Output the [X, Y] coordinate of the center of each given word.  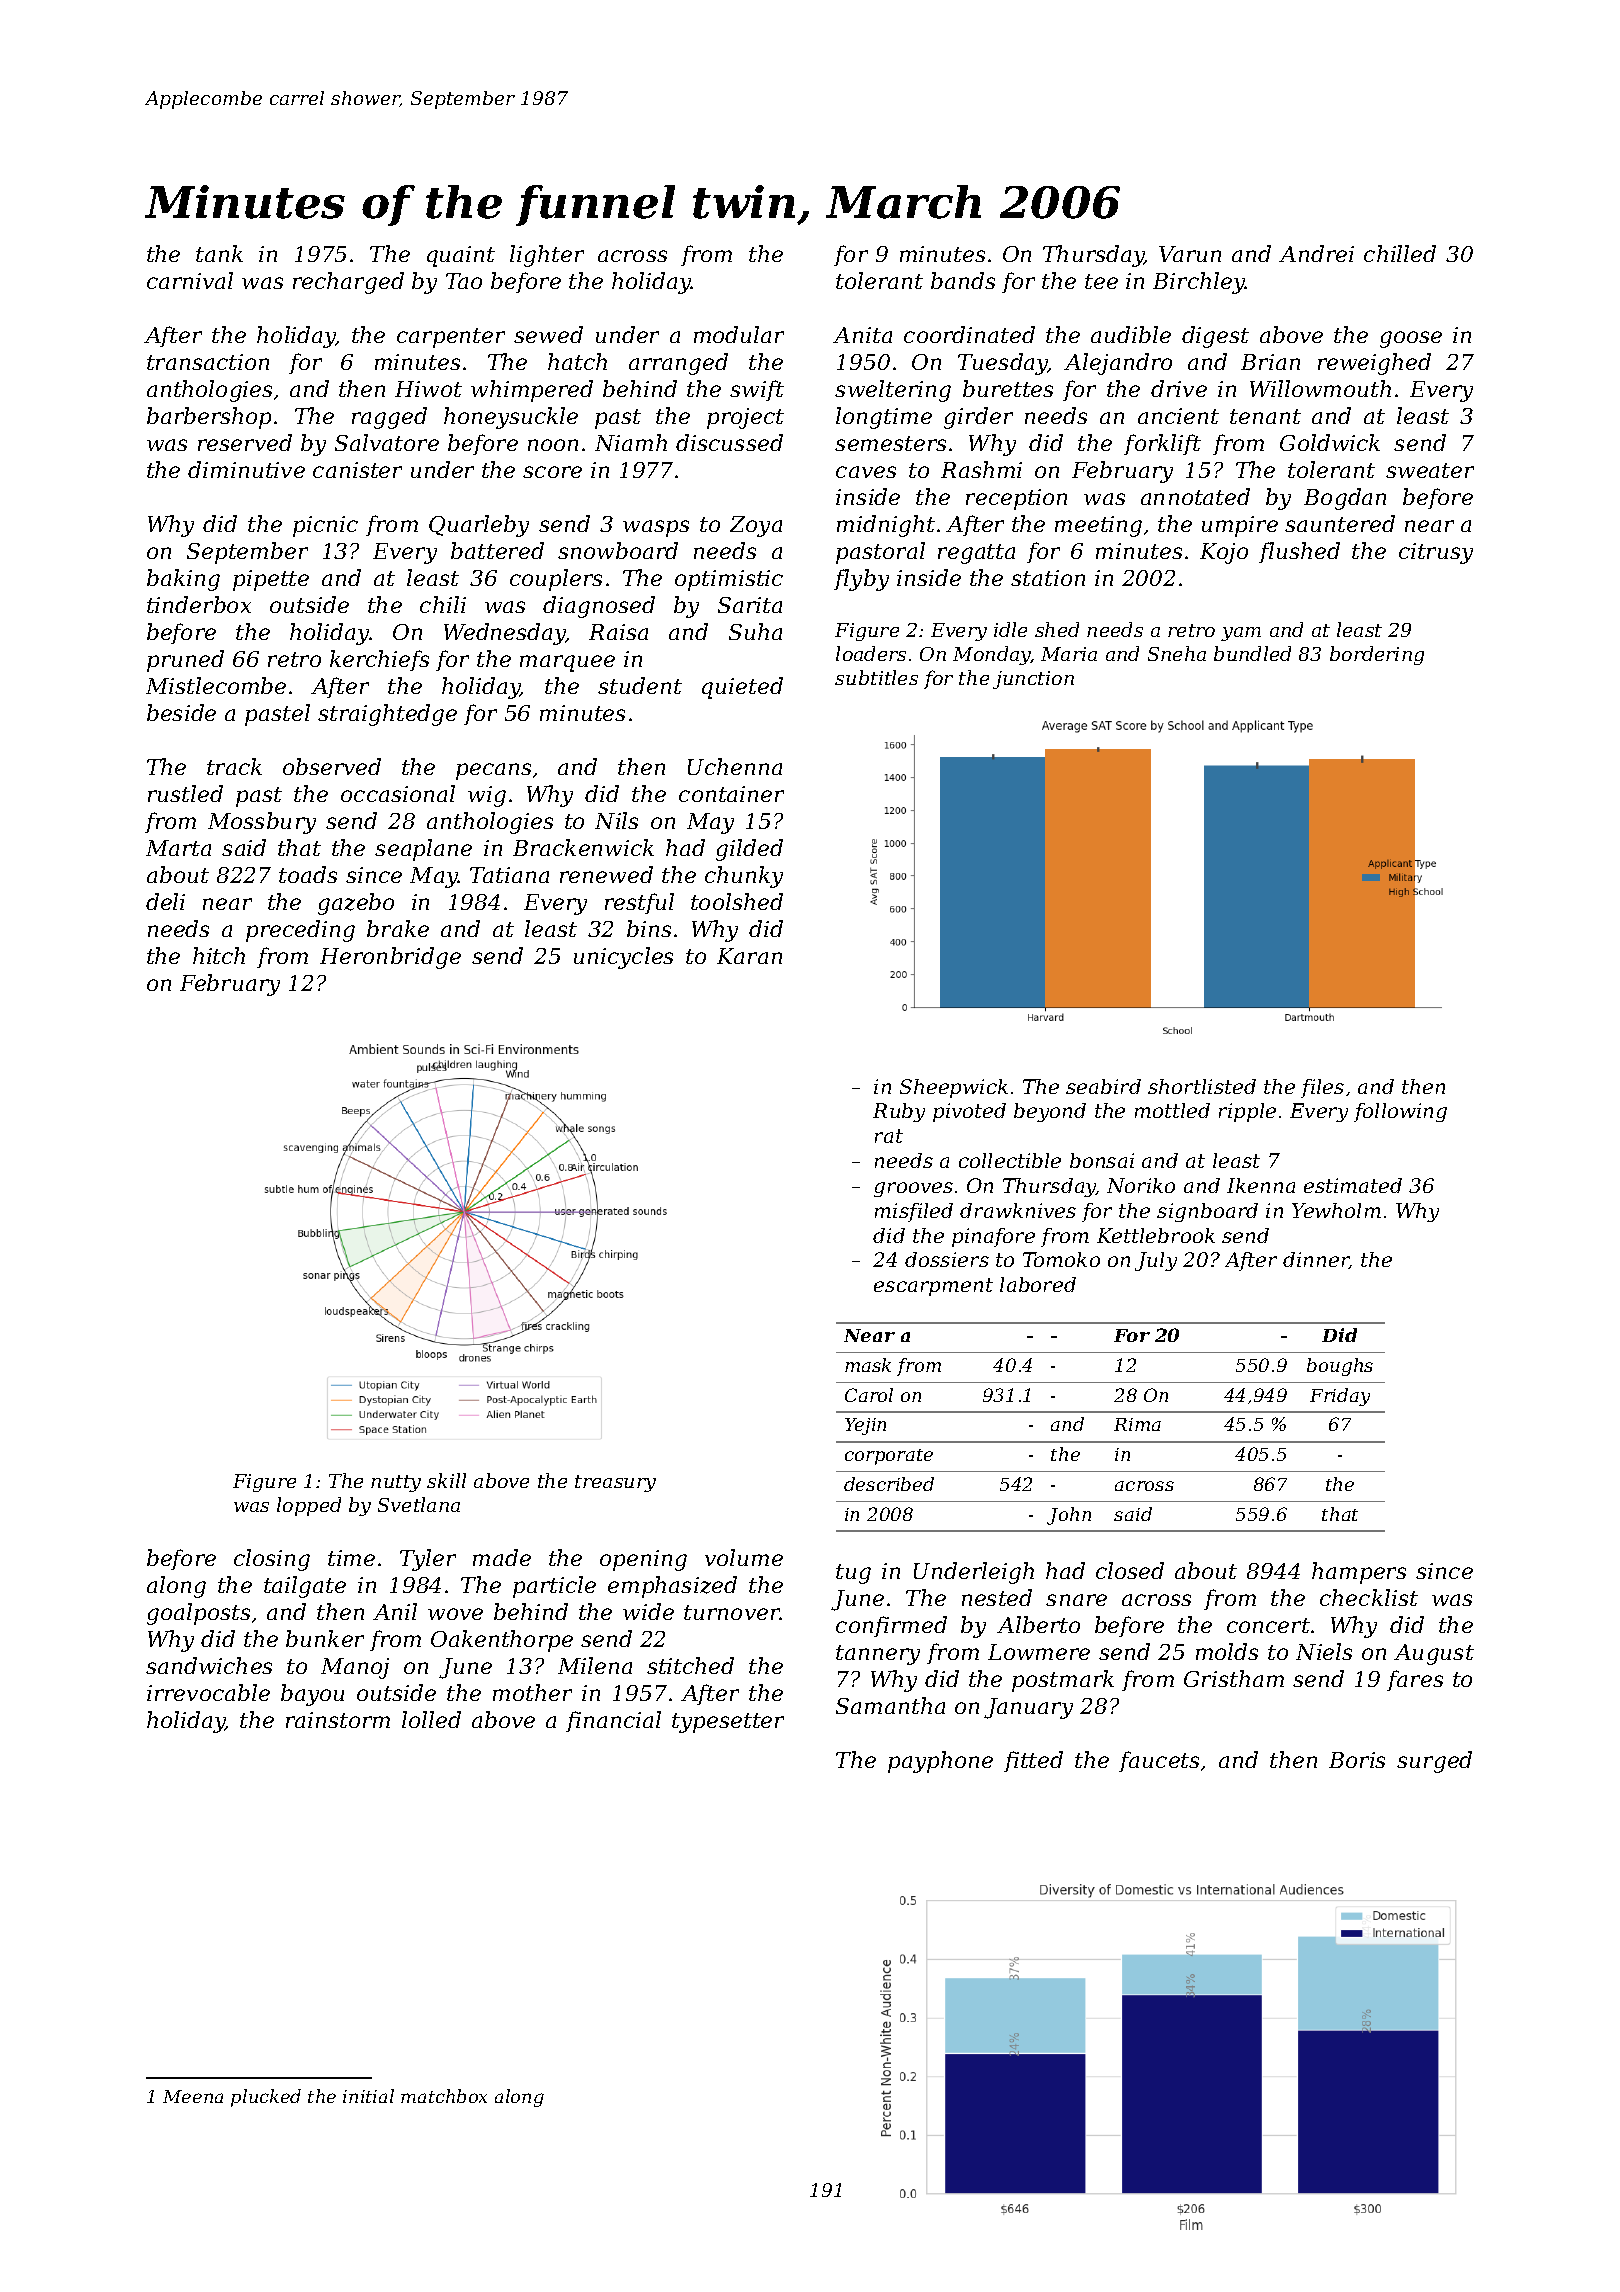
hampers [1359, 1573]
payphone [940, 1762]
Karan [749, 956]
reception [1016, 499]
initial [368, 2096]
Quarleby [479, 526]
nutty [396, 1483]
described [889, 1484]
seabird [1103, 1086]
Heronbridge [390, 958]
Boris [1357, 1760]
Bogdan [1345, 499]
